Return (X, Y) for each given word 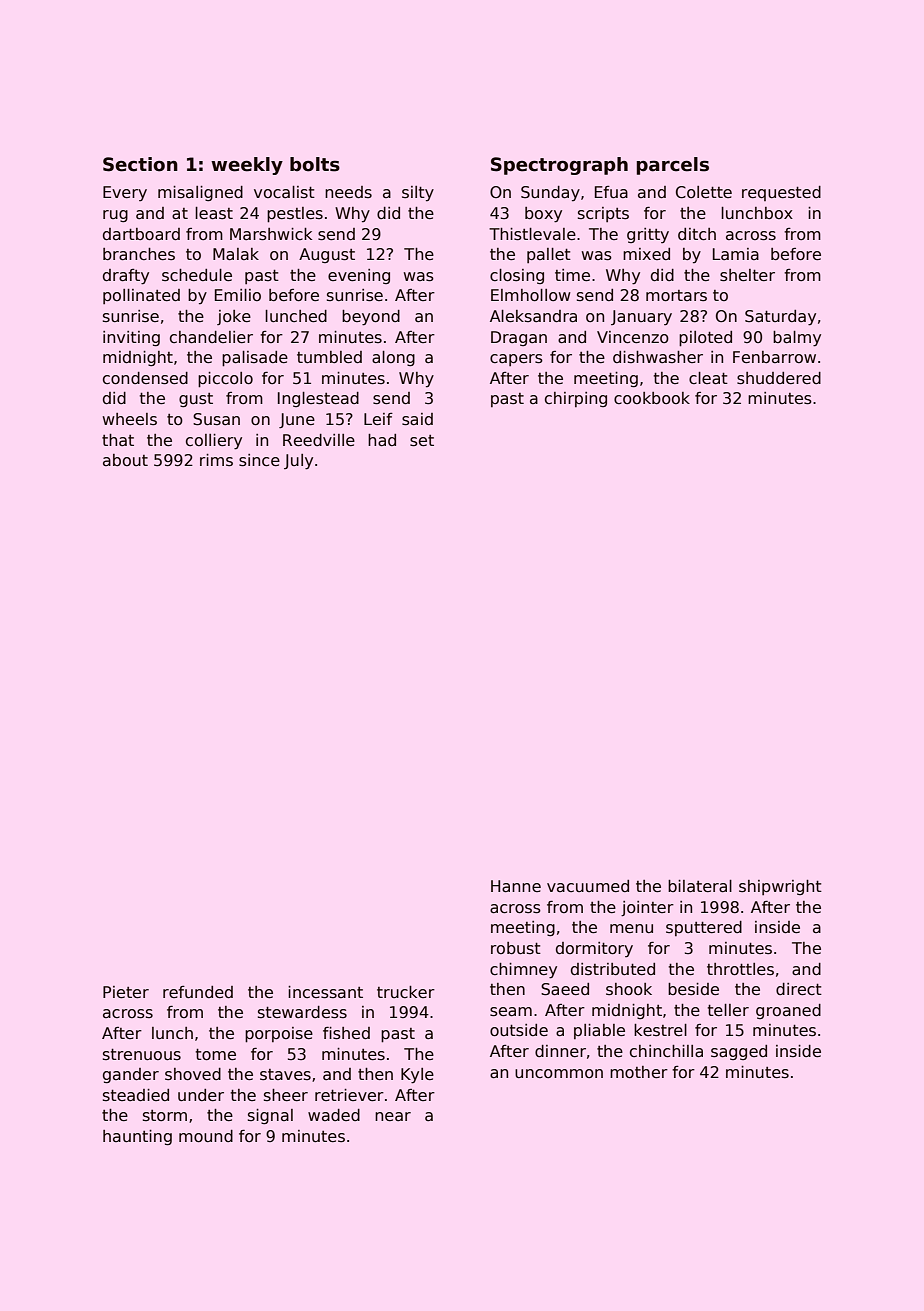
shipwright (780, 887)
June (297, 420)
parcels (673, 166)
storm (165, 1115)
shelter (747, 275)
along (393, 359)
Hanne (516, 886)
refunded (198, 992)
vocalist (284, 192)
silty (418, 194)
